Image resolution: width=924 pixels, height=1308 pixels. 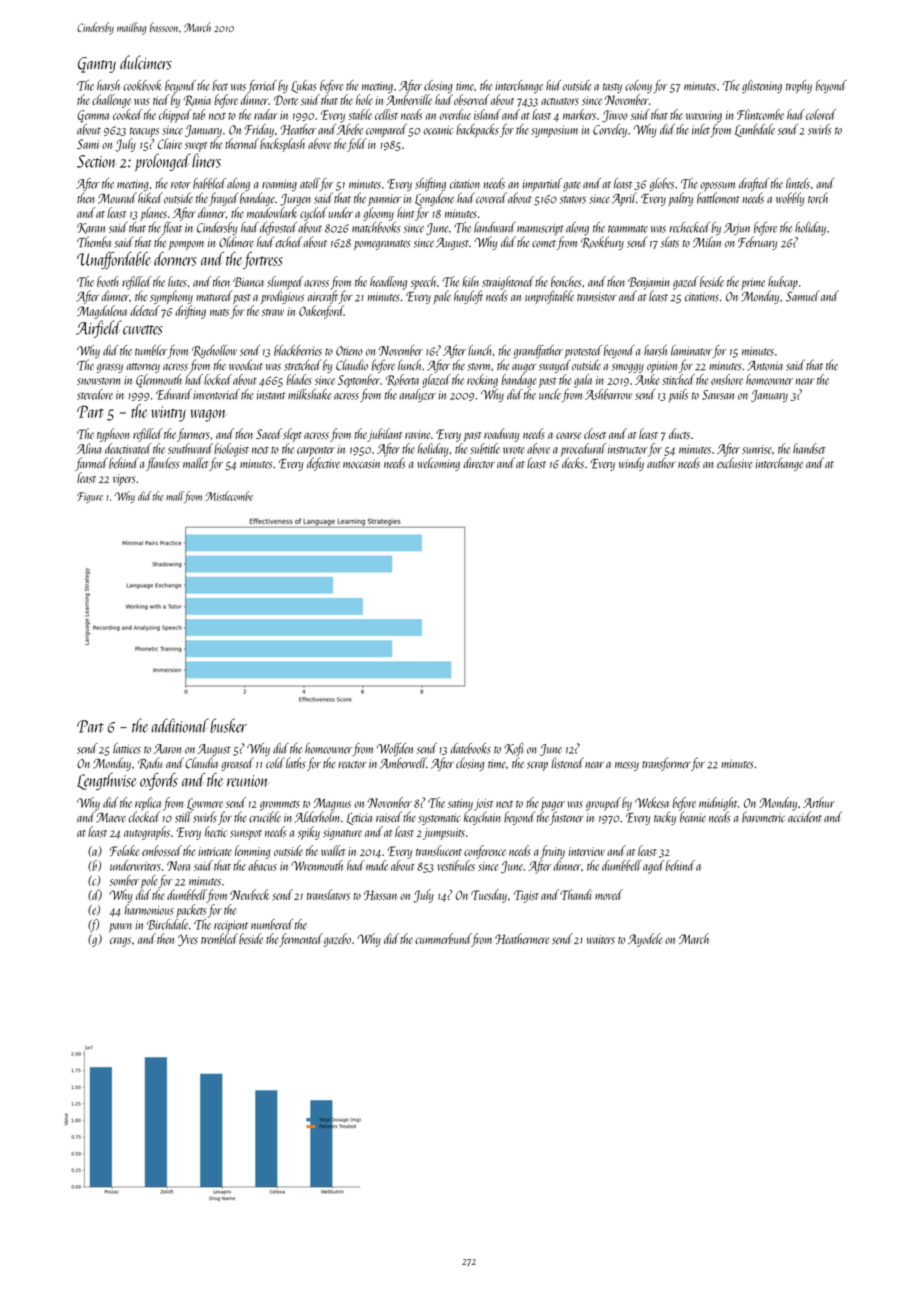 What do you see at coordinates (384, 200) in the screenshot?
I see `pannier` at bounding box center [384, 200].
